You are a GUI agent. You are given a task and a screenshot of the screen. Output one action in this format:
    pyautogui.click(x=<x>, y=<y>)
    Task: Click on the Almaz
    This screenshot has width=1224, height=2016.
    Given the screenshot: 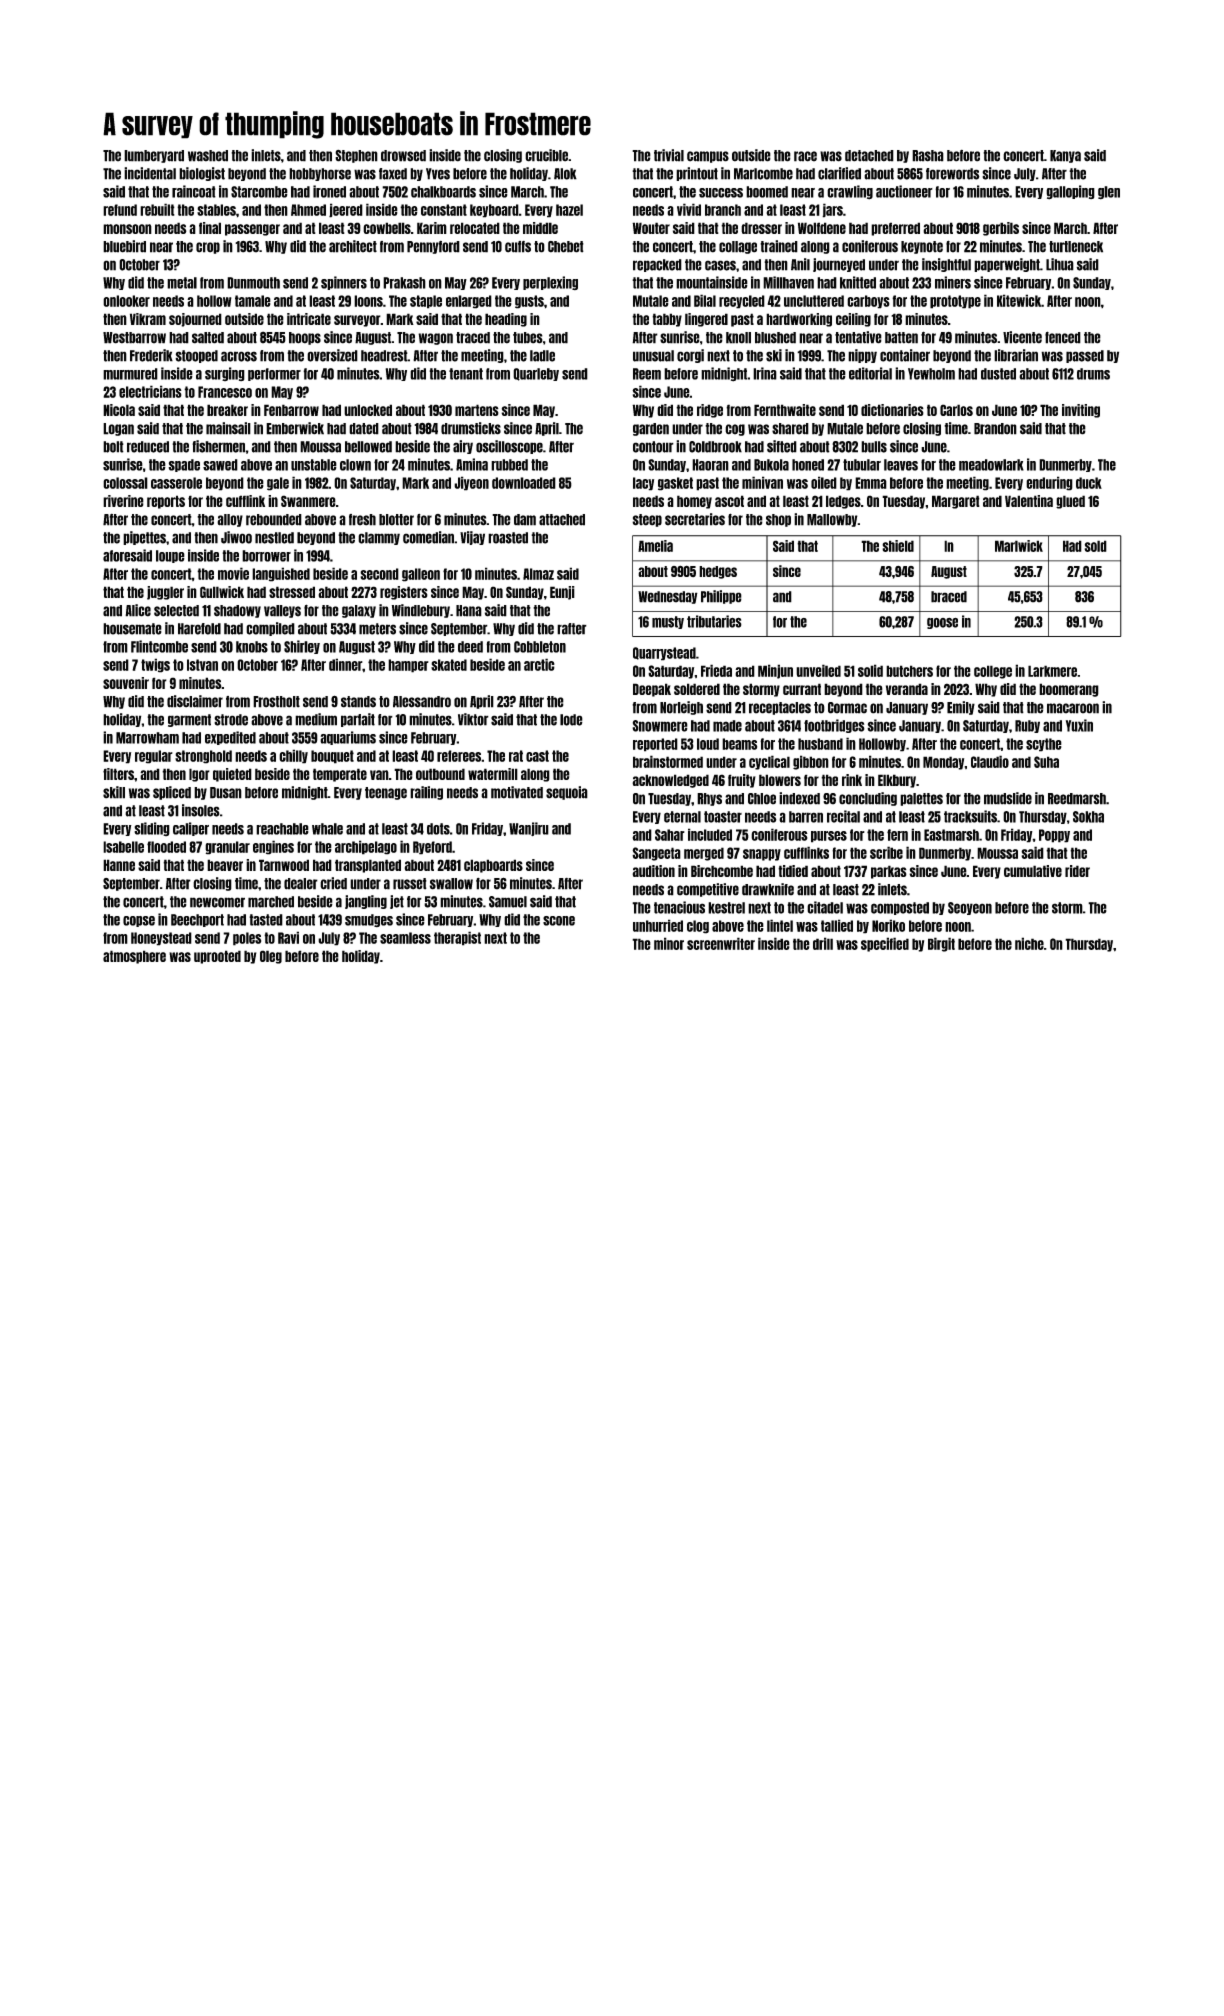 What is the action you would take?
    pyautogui.click(x=538, y=574)
